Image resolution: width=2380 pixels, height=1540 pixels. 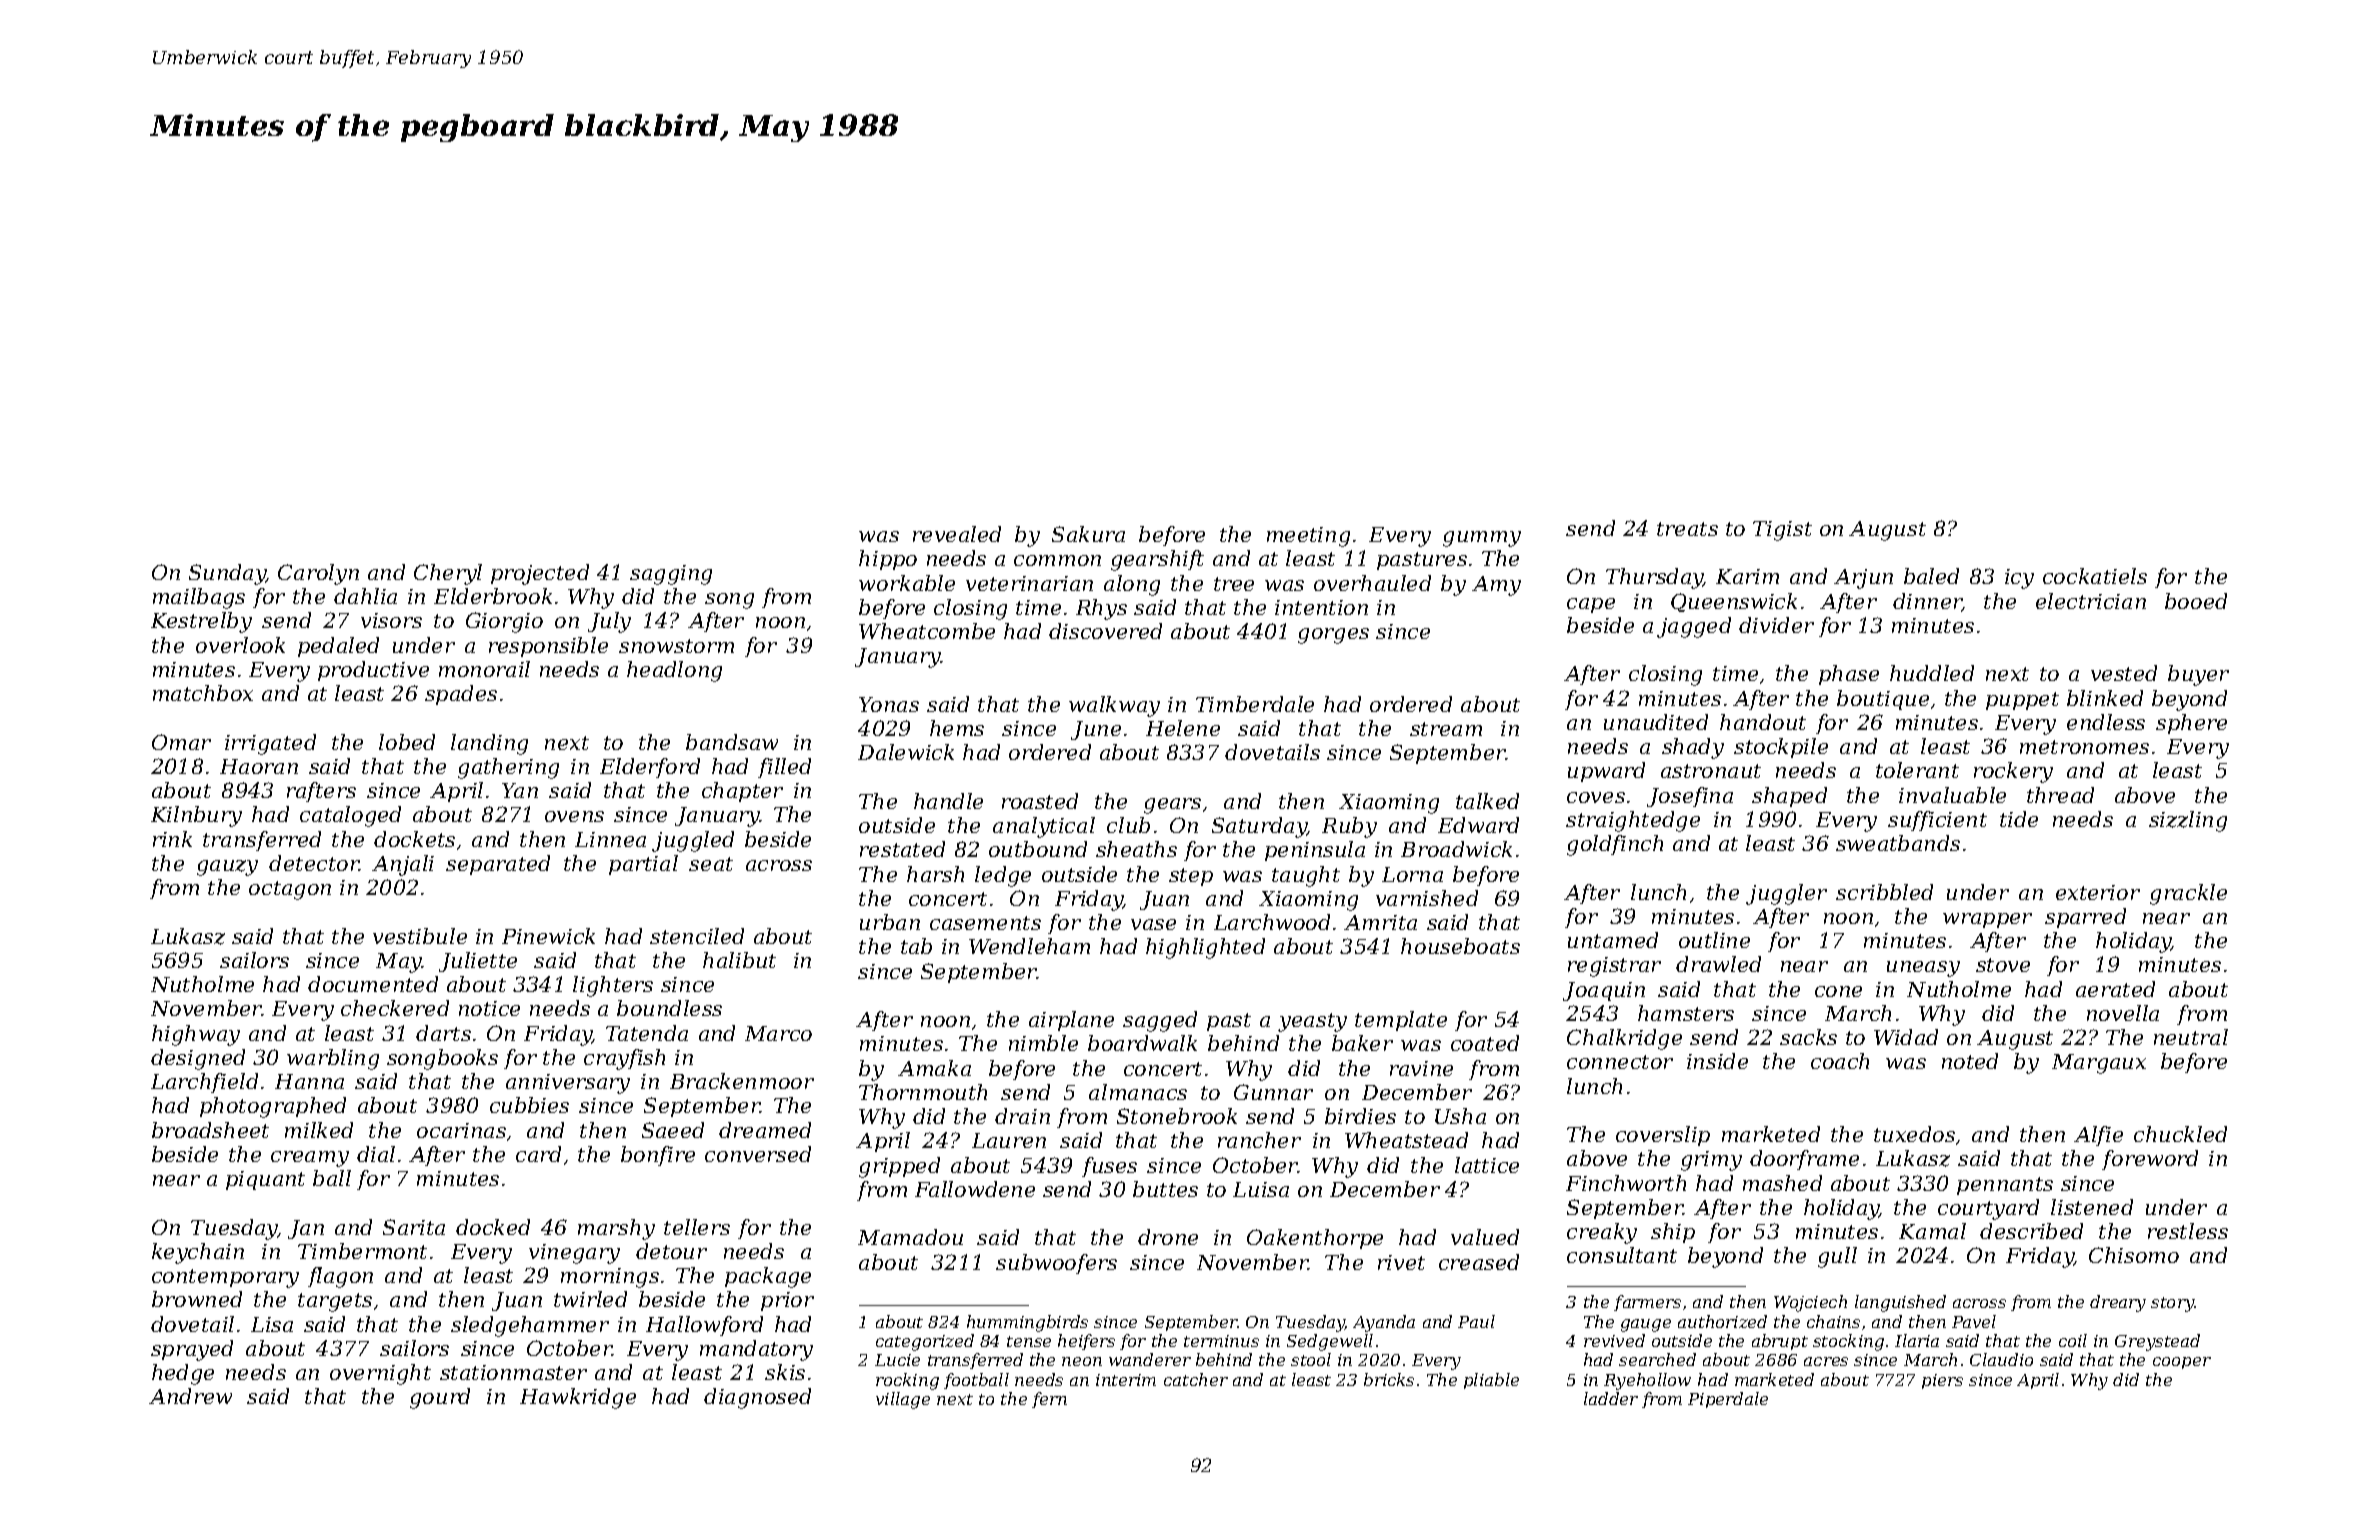 I want to click on Cheryl, so click(x=448, y=574).
